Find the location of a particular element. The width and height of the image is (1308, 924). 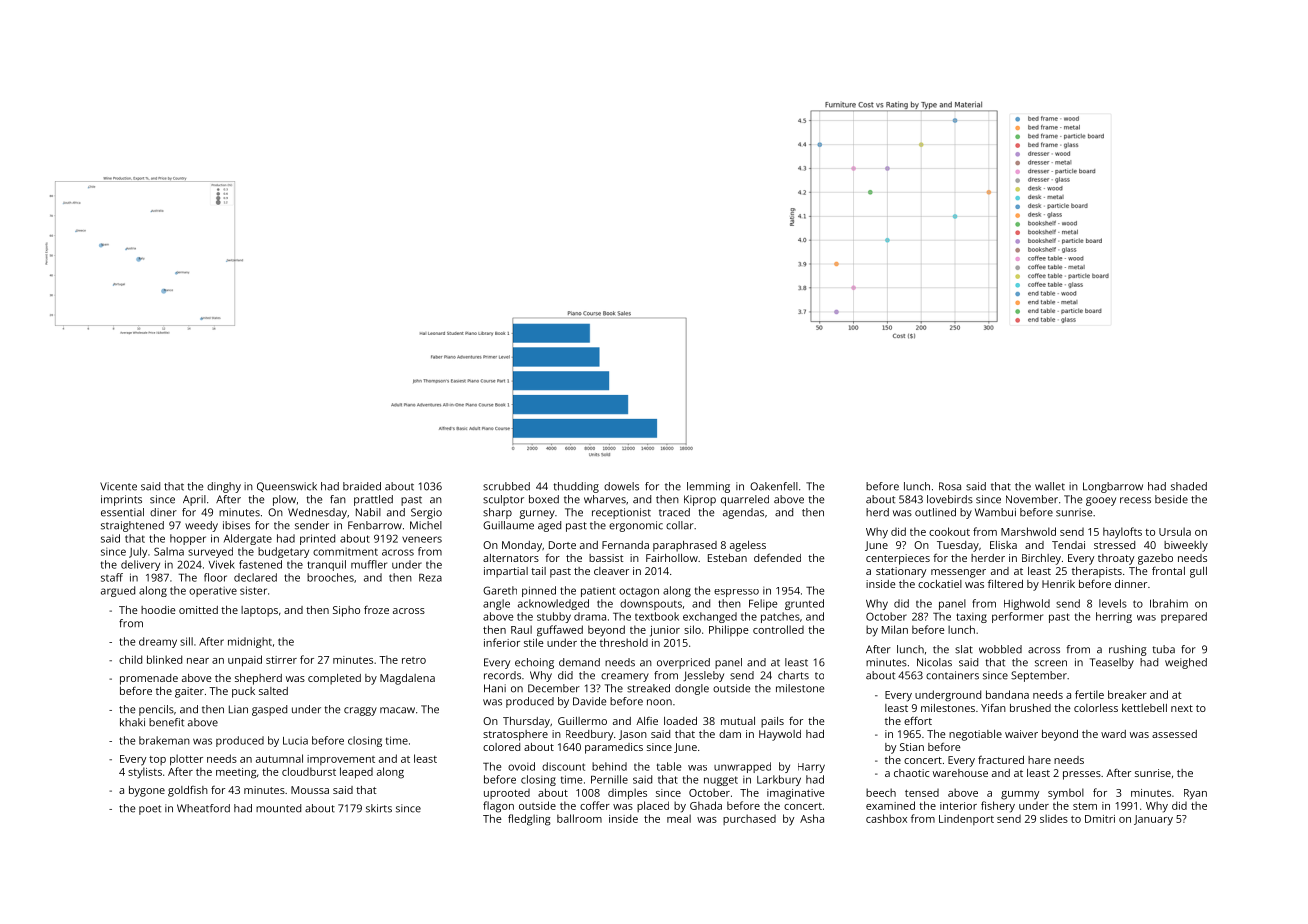

boxed is located at coordinates (544, 499).
